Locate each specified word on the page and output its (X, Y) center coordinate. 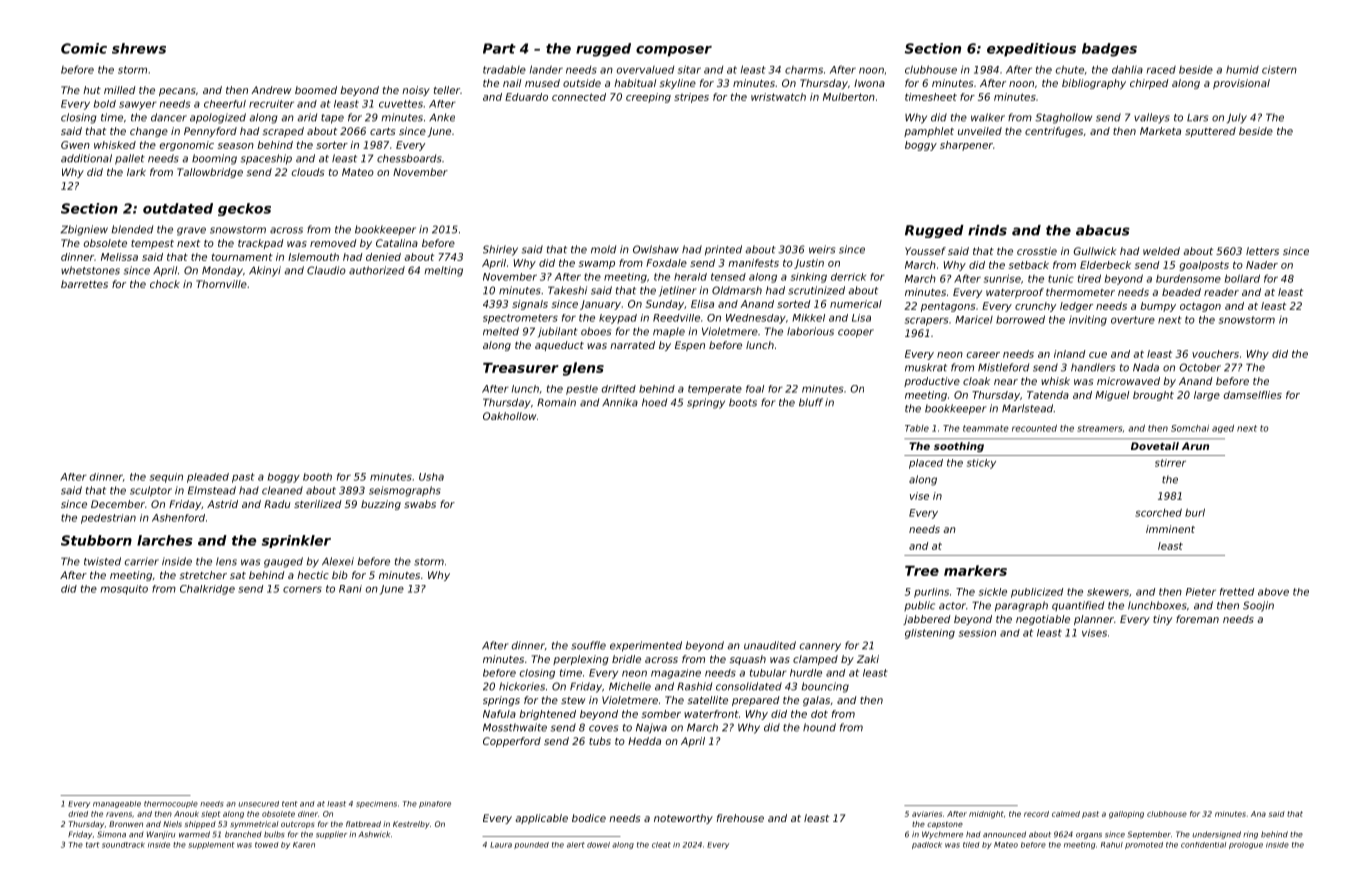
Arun (1195, 446)
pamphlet (929, 132)
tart (93, 845)
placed (926, 464)
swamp (597, 265)
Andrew (271, 90)
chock (165, 284)
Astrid (222, 504)
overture (1133, 320)
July (1237, 118)
